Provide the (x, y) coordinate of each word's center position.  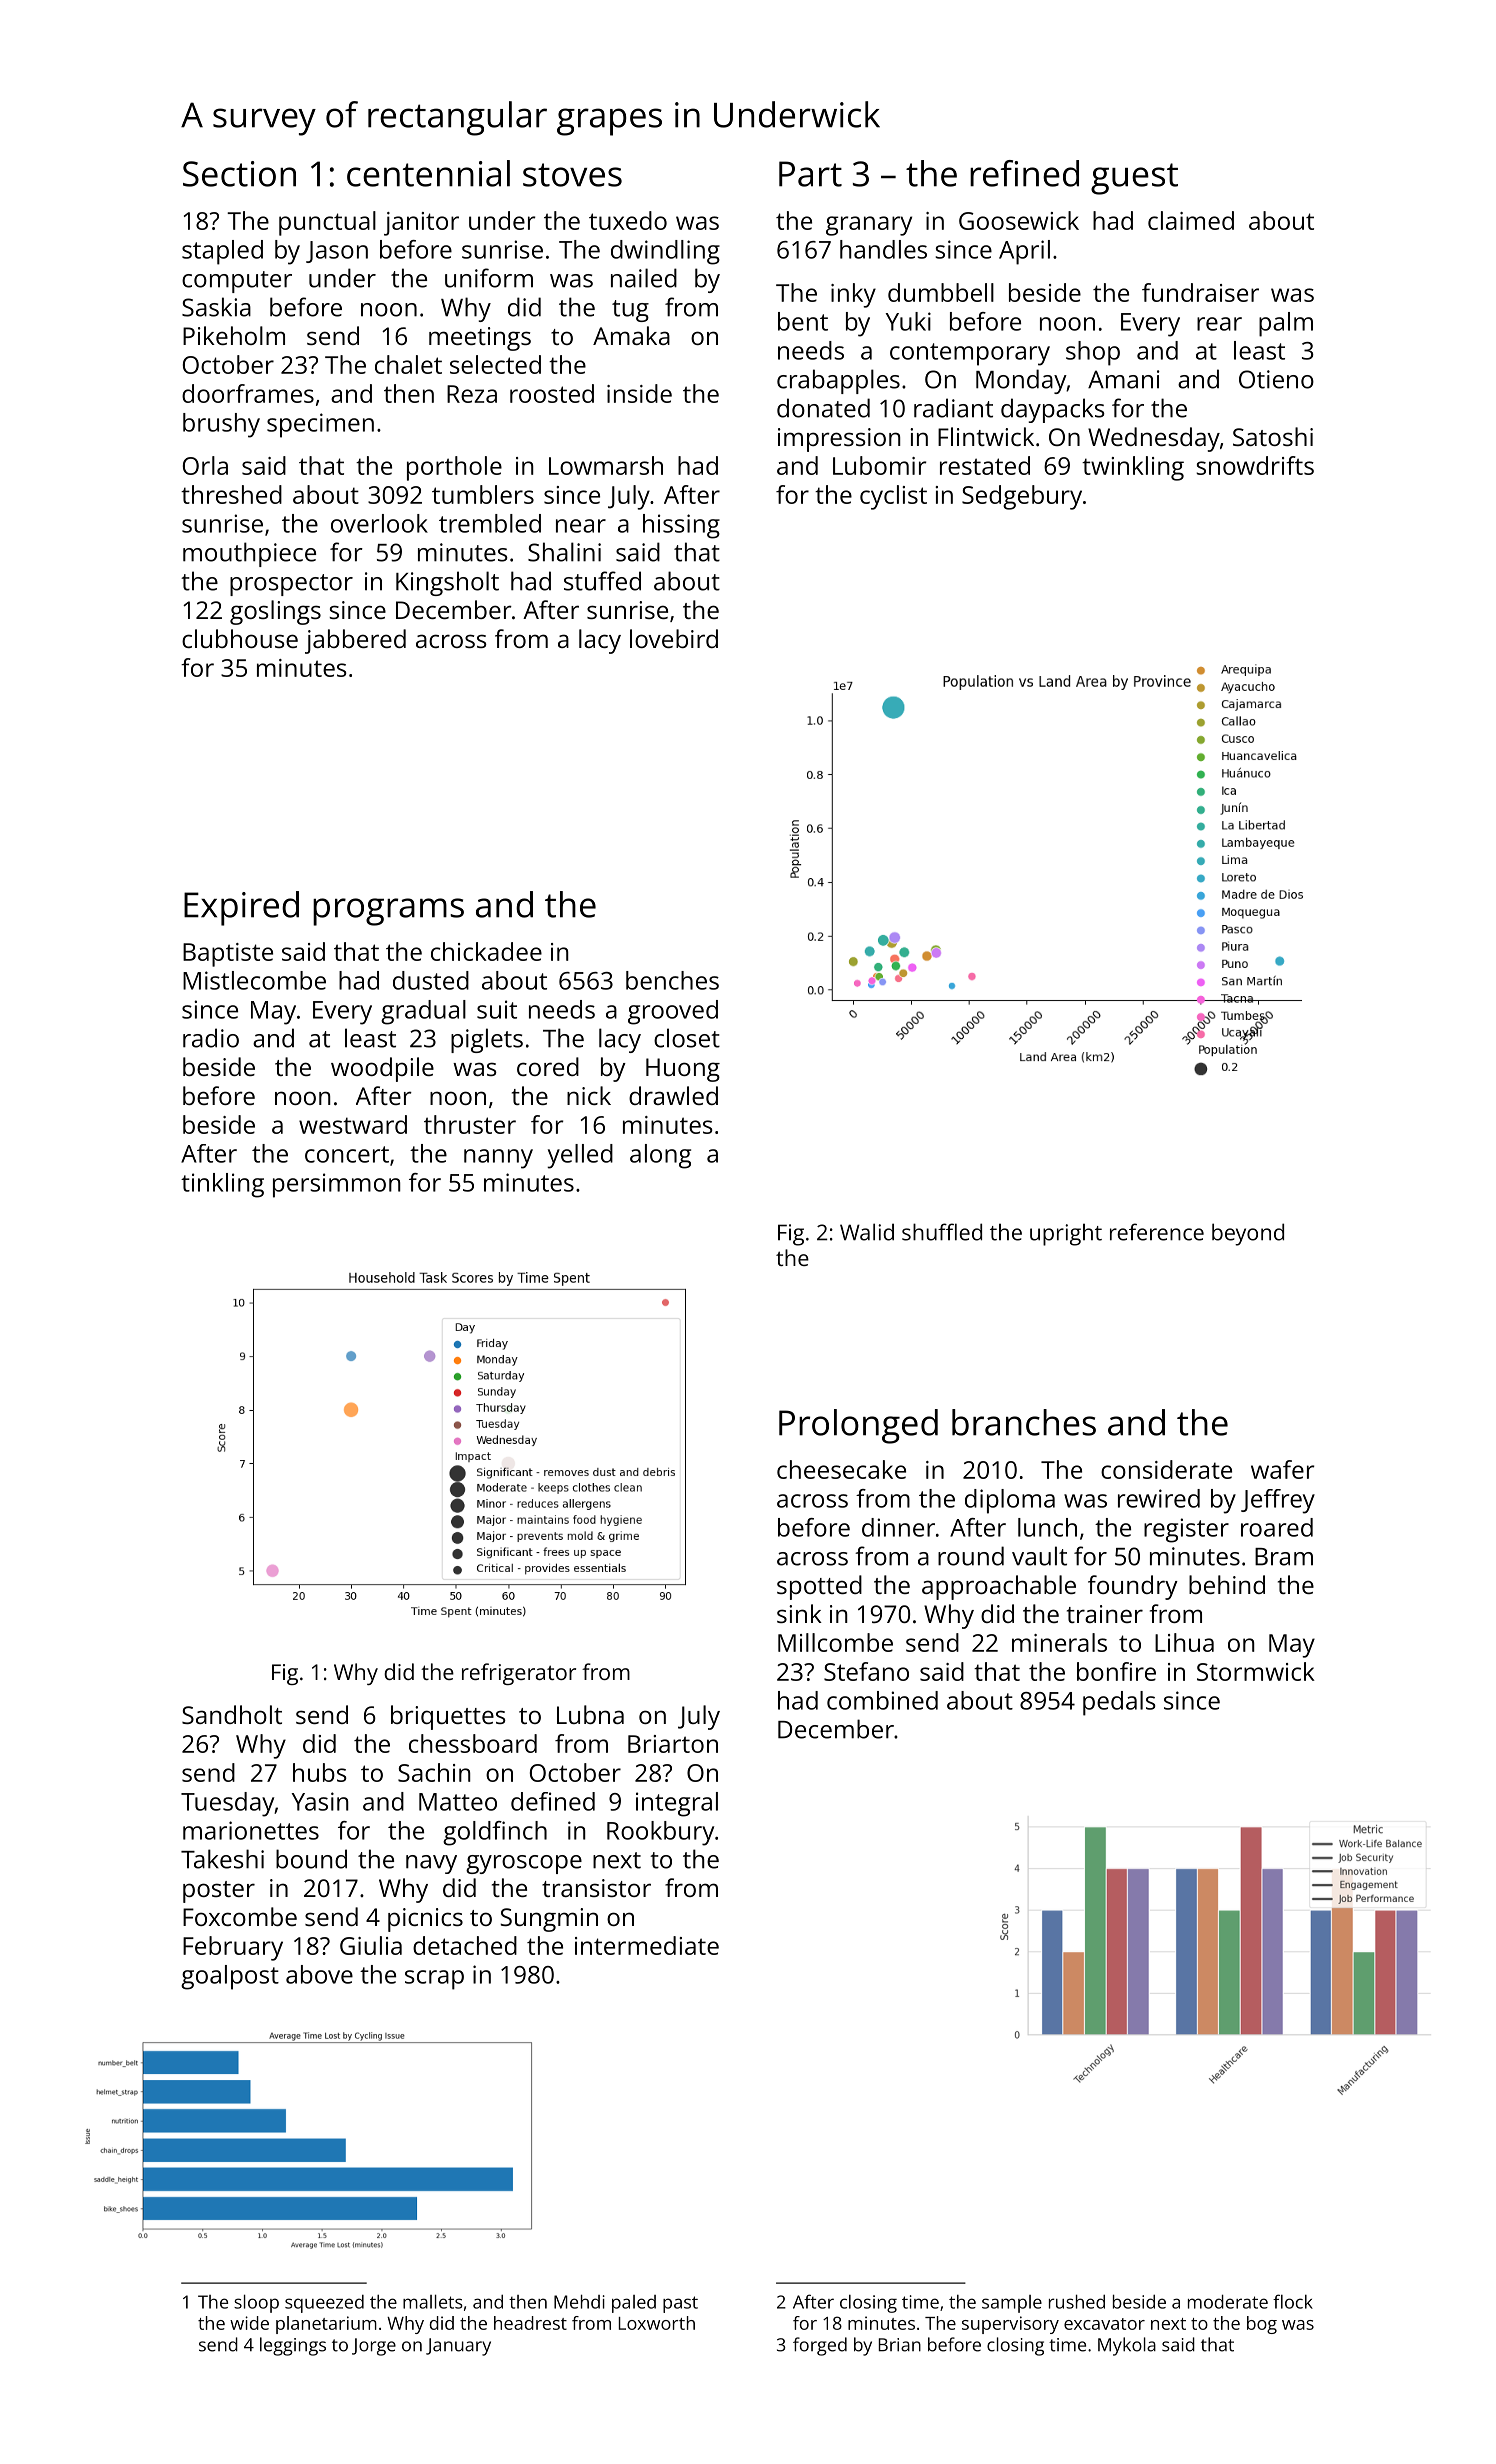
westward (353, 1124)
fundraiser (1200, 292)
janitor (421, 224)
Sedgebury (1022, 497)
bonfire (1116, 1671)
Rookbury (660, 1833)
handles (883, 249)
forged (820, 2346)
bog (1262, 2325)
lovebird (674, 638)
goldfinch (495, 1833)
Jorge (374, 2347)
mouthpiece (249, 554)
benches (672, 980)
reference (1157, 1232)
